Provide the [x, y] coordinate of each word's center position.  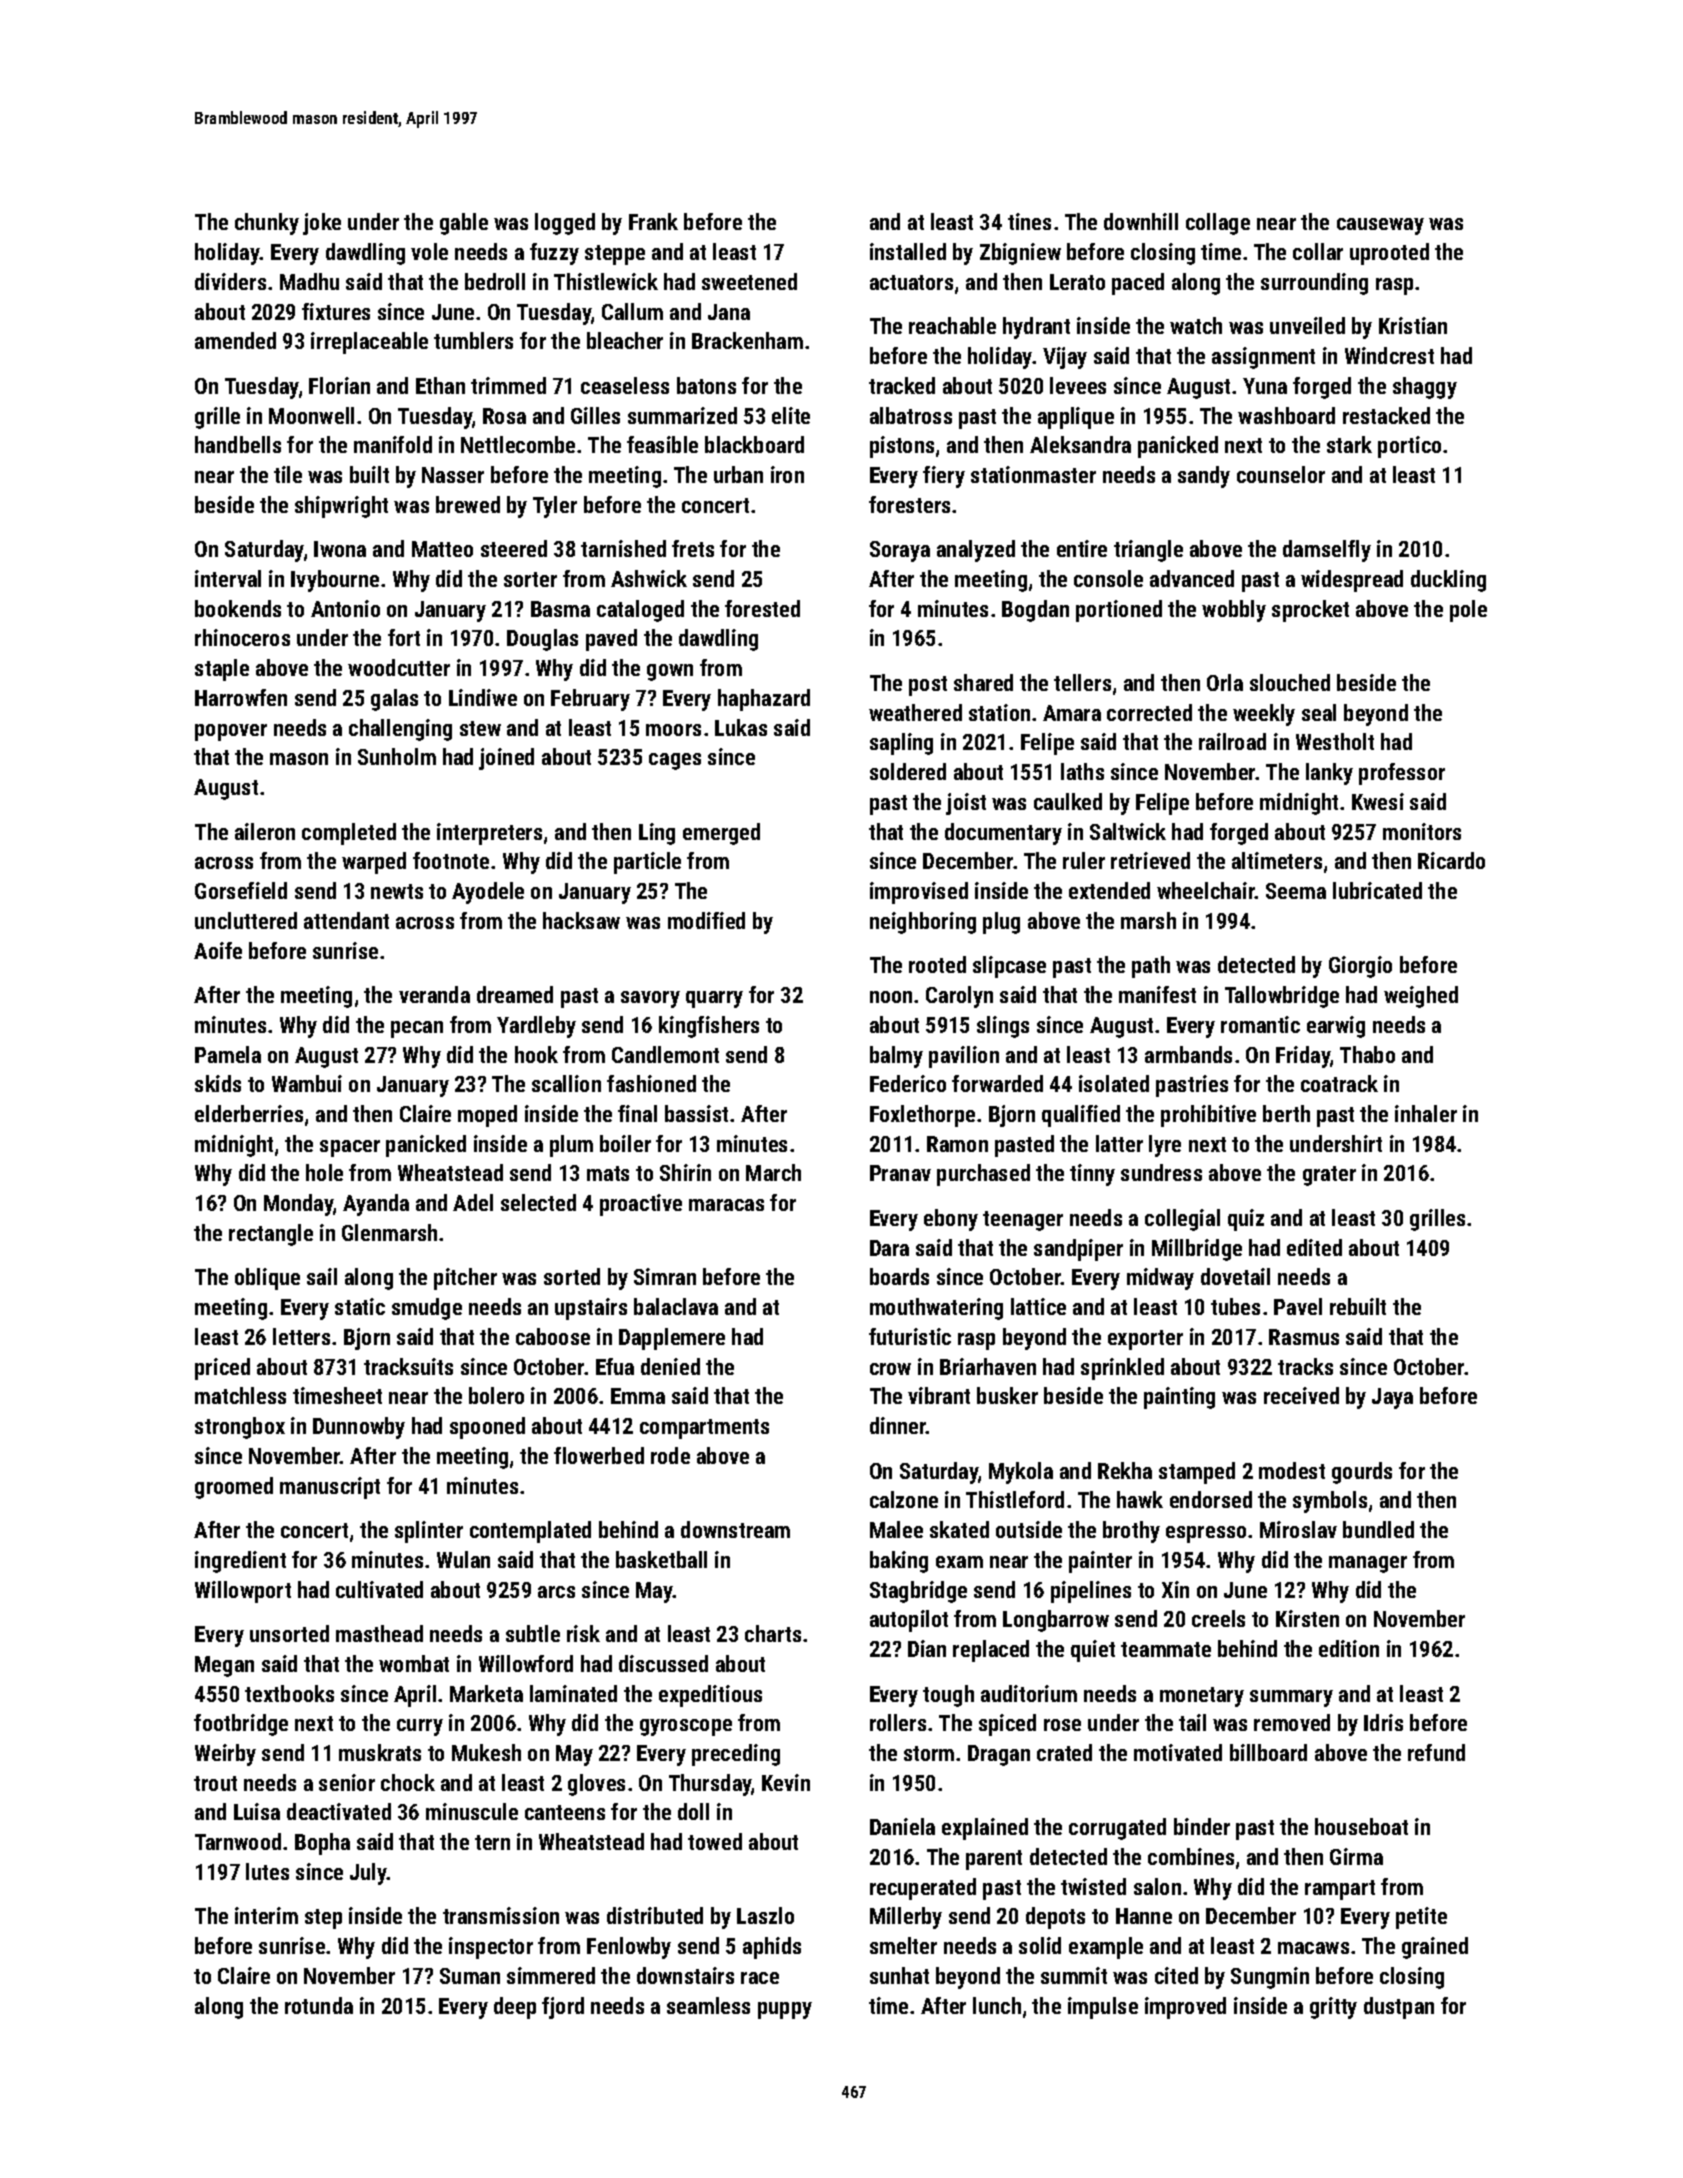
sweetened [749, 281]
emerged [721, 834]
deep [515, 2008]
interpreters [489, 834]
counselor [1281, 474]
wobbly [1234, 611]
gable [464, 224]
